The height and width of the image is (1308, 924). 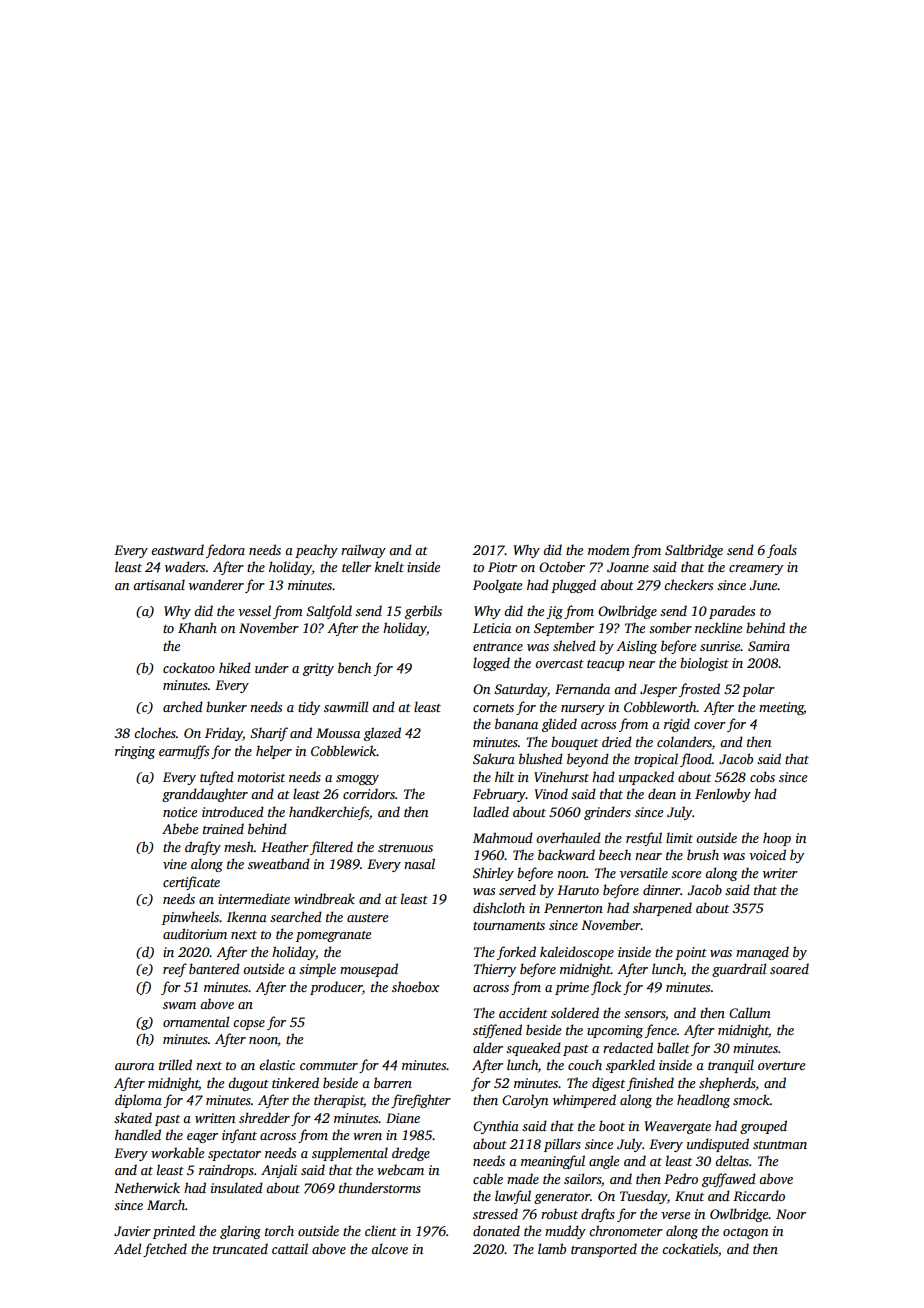 I want to click on truncated, so click(x=240, y=1248).
